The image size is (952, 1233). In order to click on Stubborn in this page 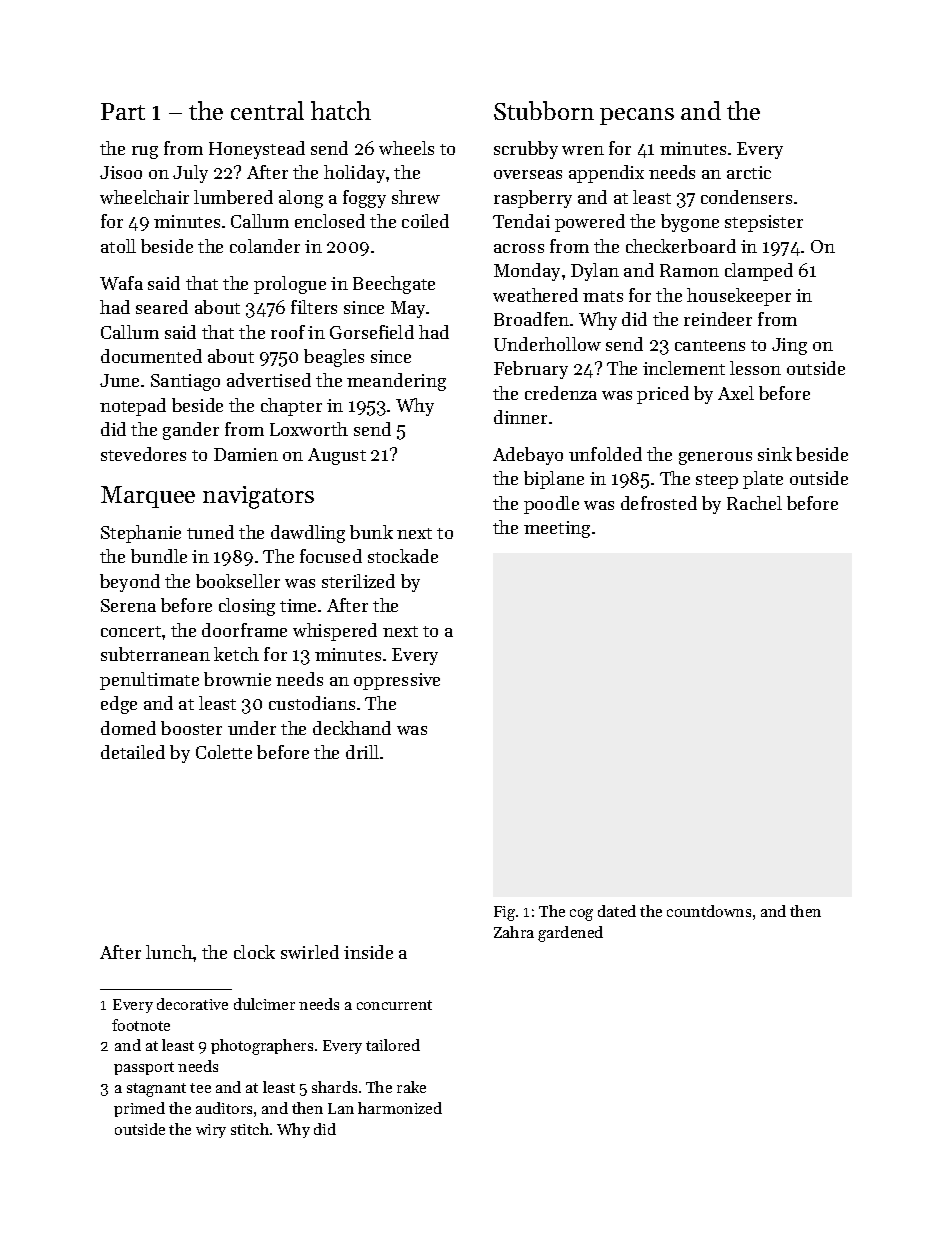, I will do `click(544, 110)`.
